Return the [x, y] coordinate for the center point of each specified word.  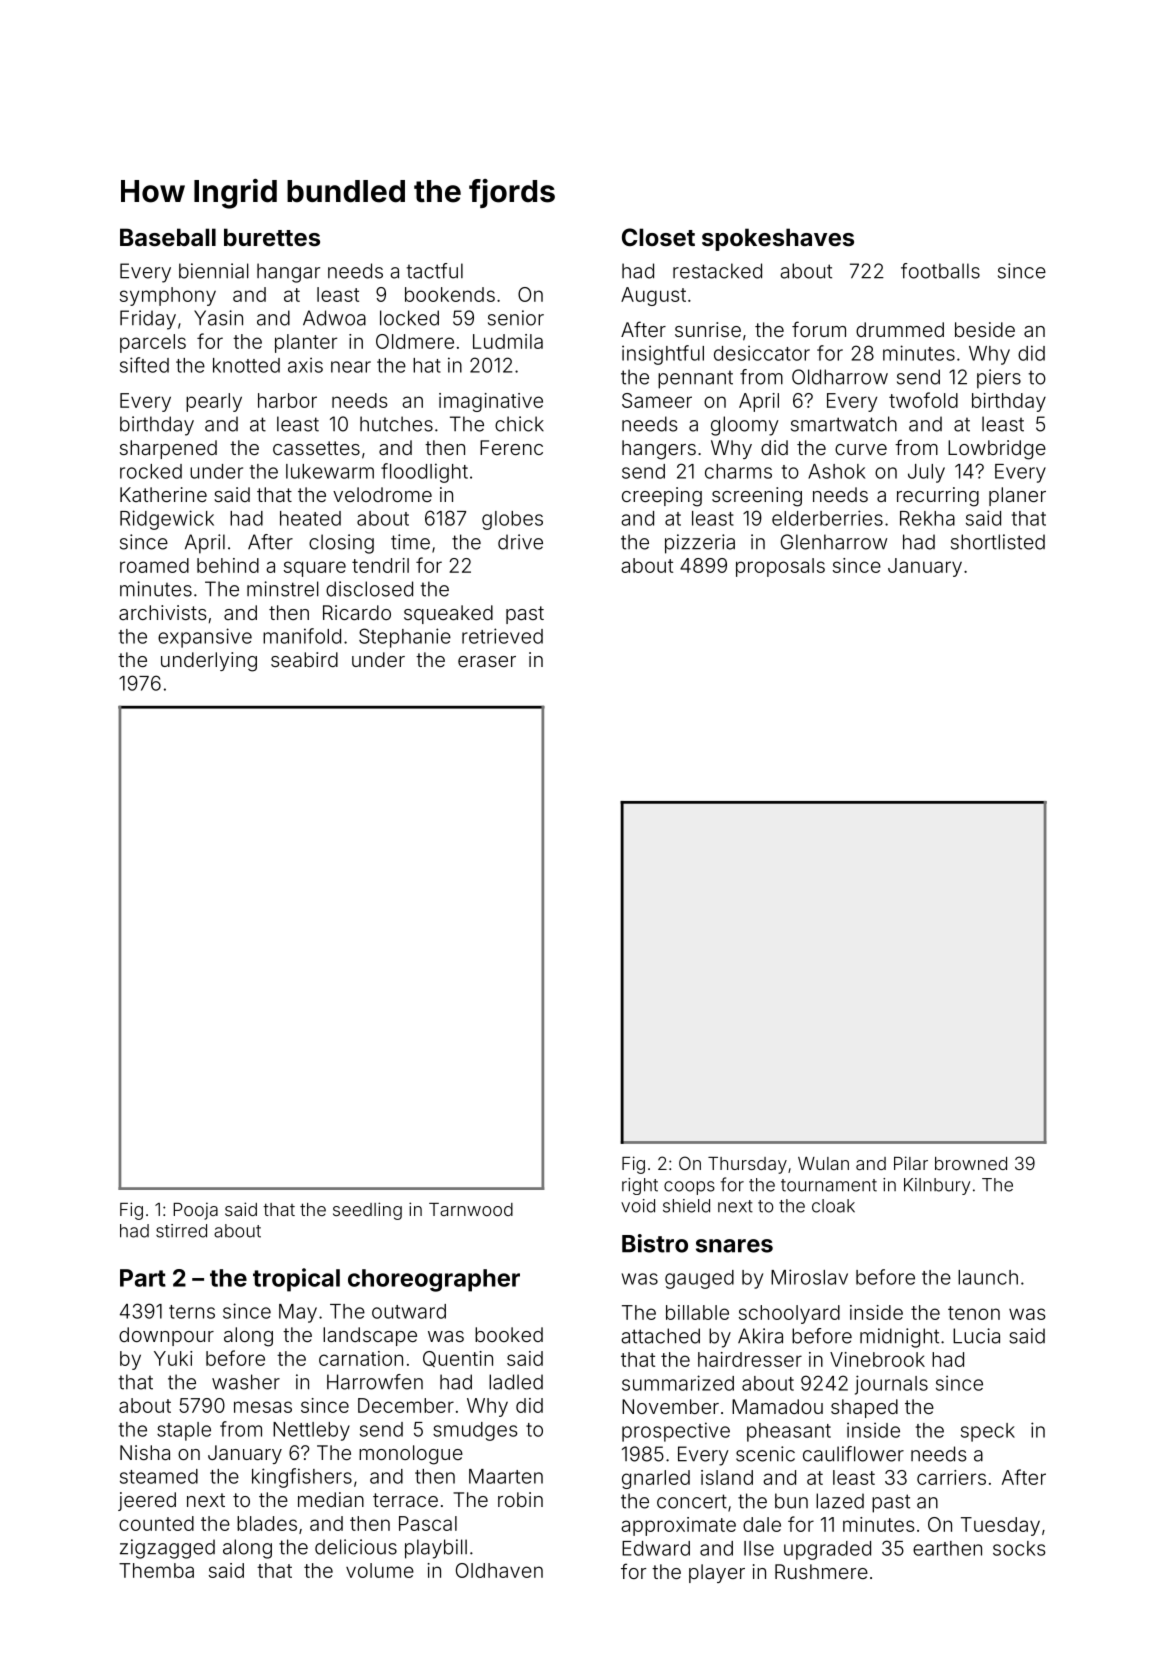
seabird [304, 659]
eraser [487, 661]
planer [1017, 496]
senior [516, 318]
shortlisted [998, 542]
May [298, 1313]
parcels [153, 343]
